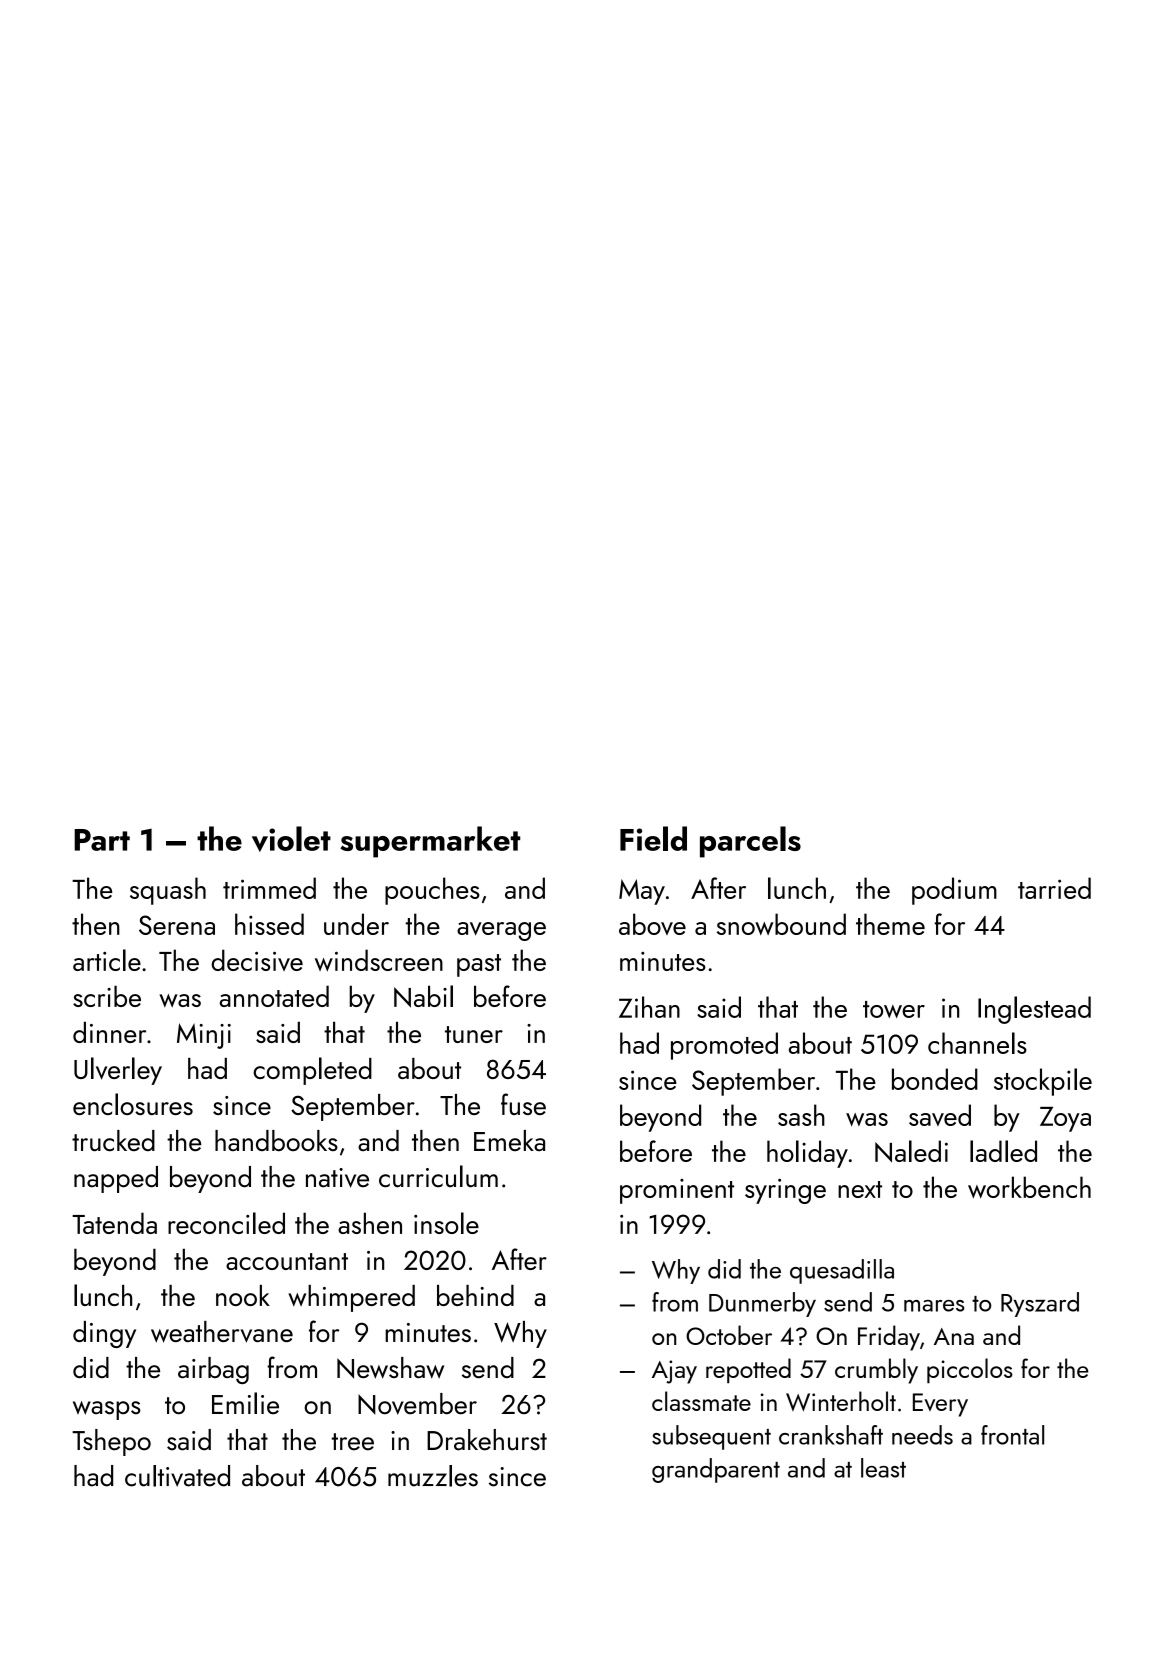  What do you see at coordinates (177, 1476) in the screenshot?
I see `cultivated` at bounding box center [177, 1476].
